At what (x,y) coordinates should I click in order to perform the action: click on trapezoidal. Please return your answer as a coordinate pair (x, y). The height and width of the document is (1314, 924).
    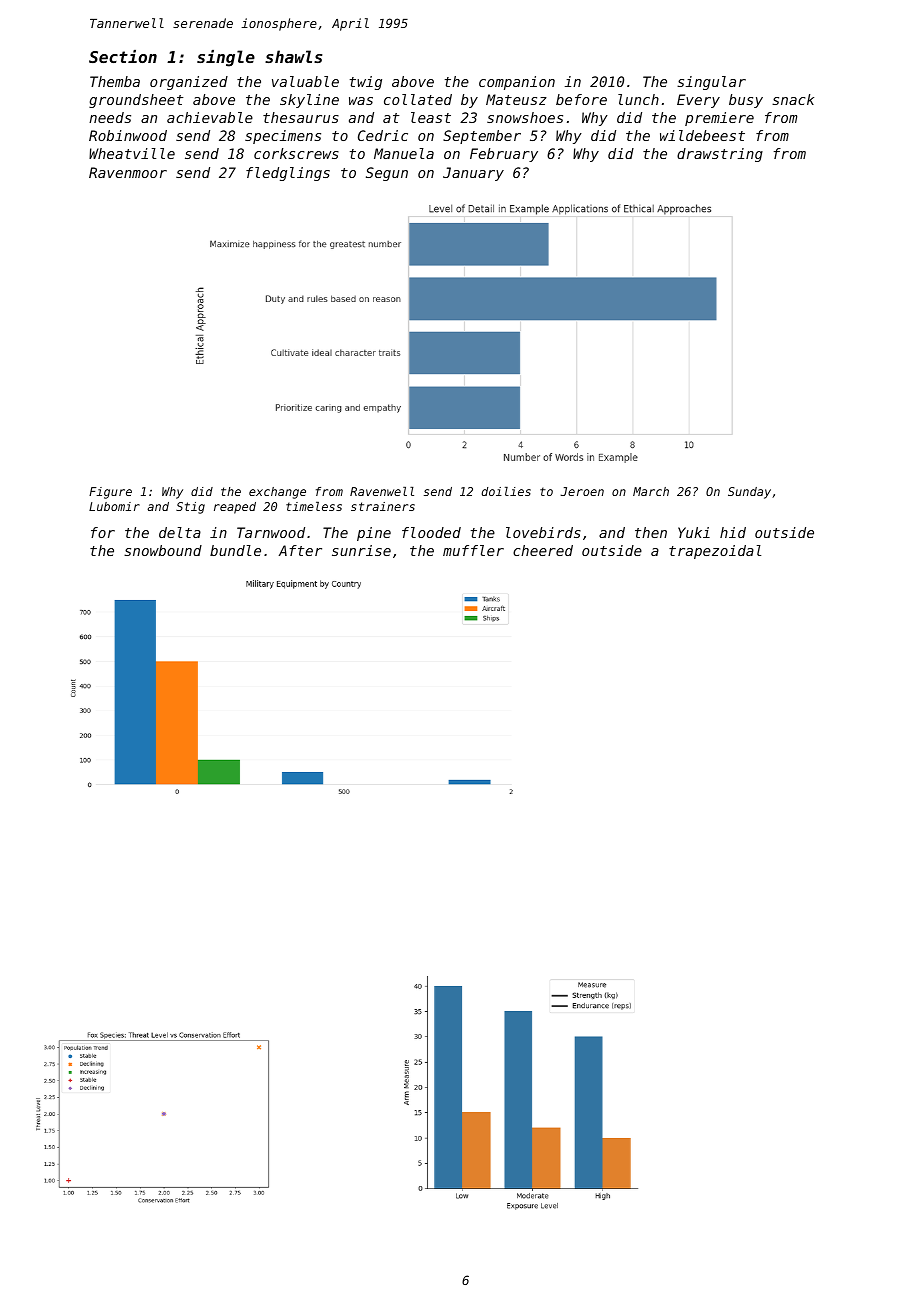
    Looking at the image, I should click on (715, 552).
